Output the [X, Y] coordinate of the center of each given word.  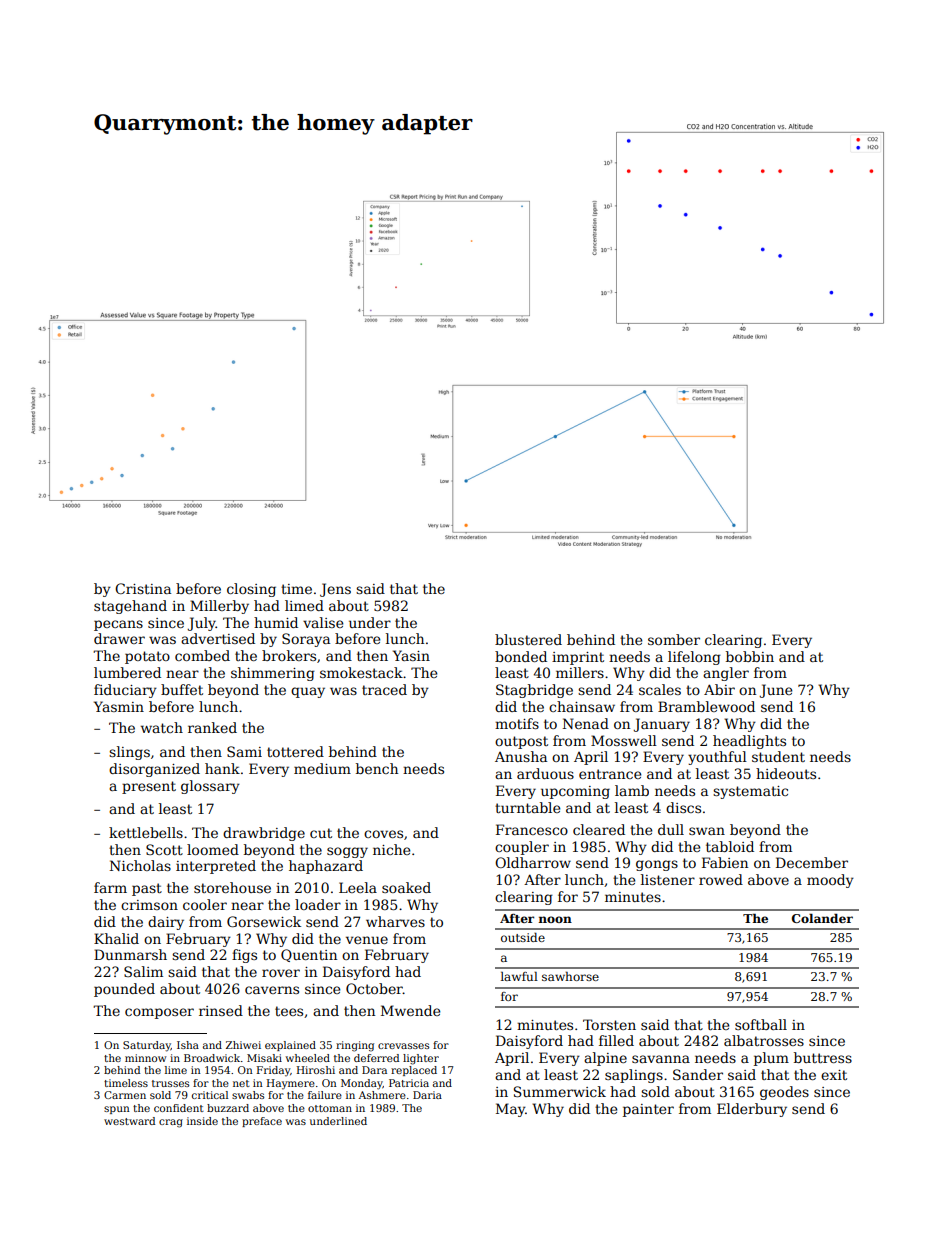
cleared [599, 829]
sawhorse [570, 976]
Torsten [609, 1024]
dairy [166, 923]
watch [162, 727]
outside [523, 937]
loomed [213, 849]
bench [377, 768]
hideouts [786, 773]
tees [289, 1011]
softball [761, 1024]
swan [707, 831]
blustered [528, 639]
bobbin [750, 656]
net [241, 1083]
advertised [218, 638]
